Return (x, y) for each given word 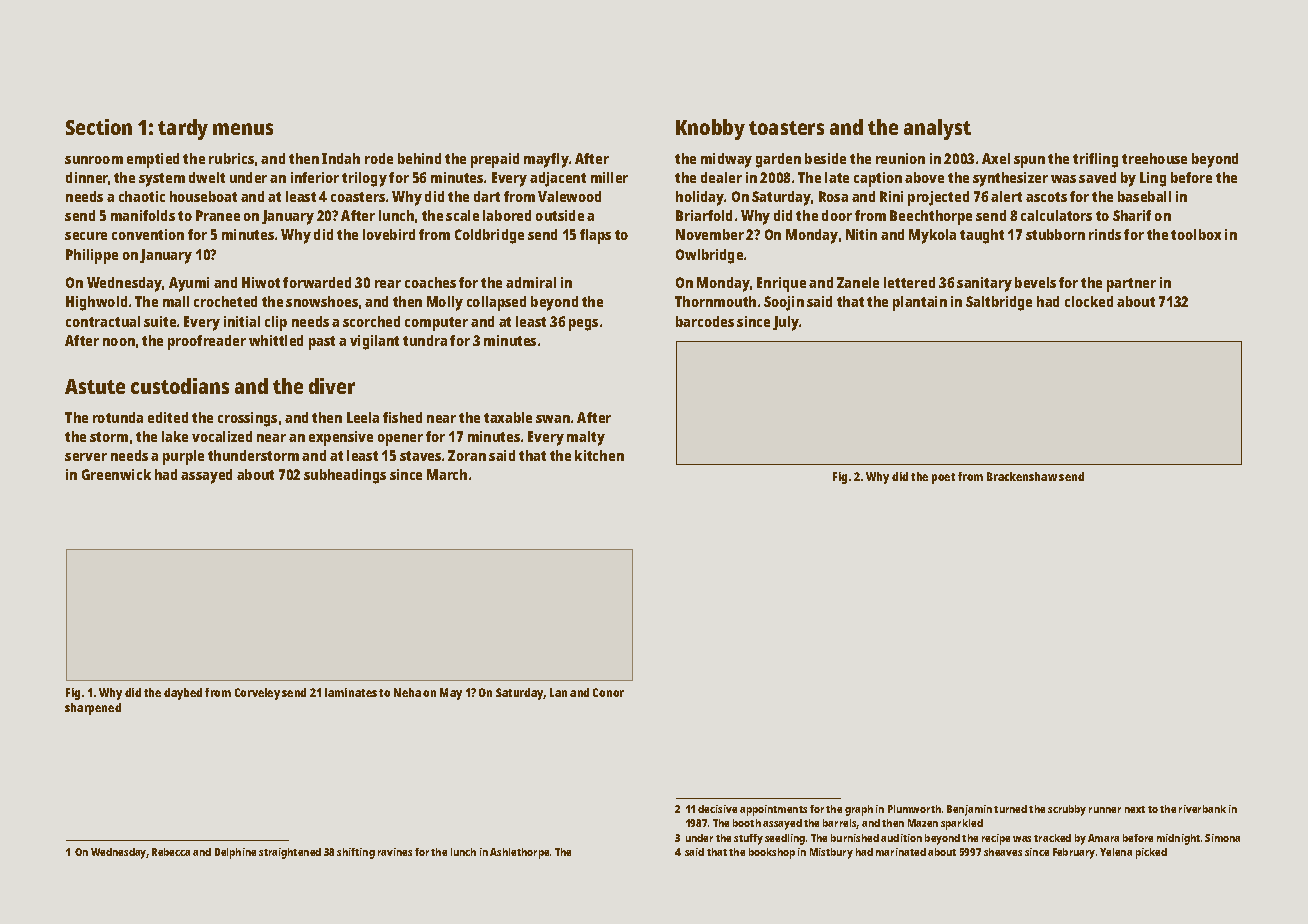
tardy (183, 129)
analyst (937, 129)
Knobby (710, 129)
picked (1151, 853)
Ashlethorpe (519, 853)
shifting (356, 853)
